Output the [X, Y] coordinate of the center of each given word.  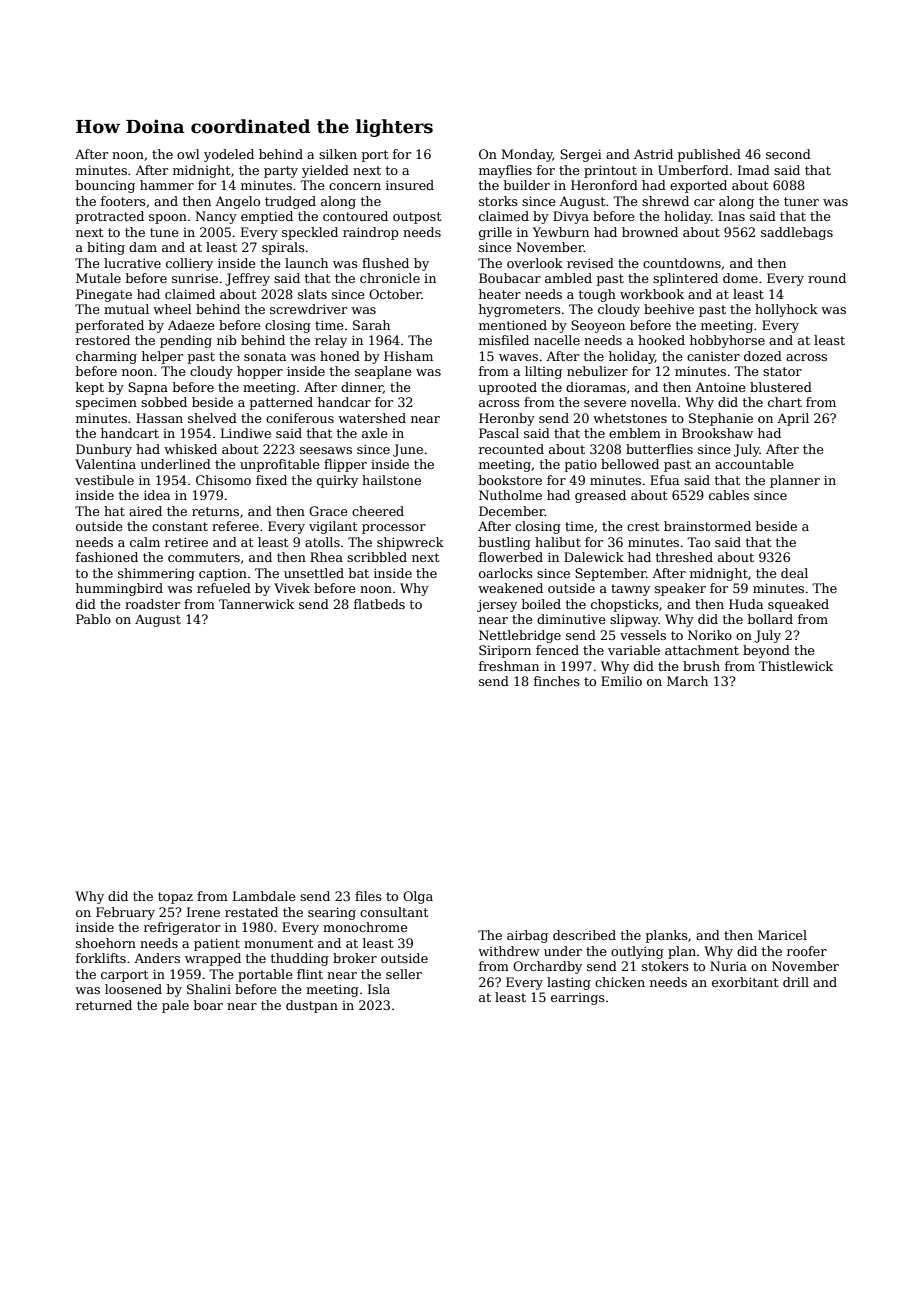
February [125, 913]
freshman [509, 666]
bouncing [105, 186]
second [788, 154]
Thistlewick [796, 666]
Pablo [93, 619]
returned [104, 1005]
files [368, 896]
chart [785, 402]
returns [215, 511]
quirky [337, 481]
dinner [362, 388]
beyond [766, 651]
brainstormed [707, 526]
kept [90, 388]
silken [338, 154]
